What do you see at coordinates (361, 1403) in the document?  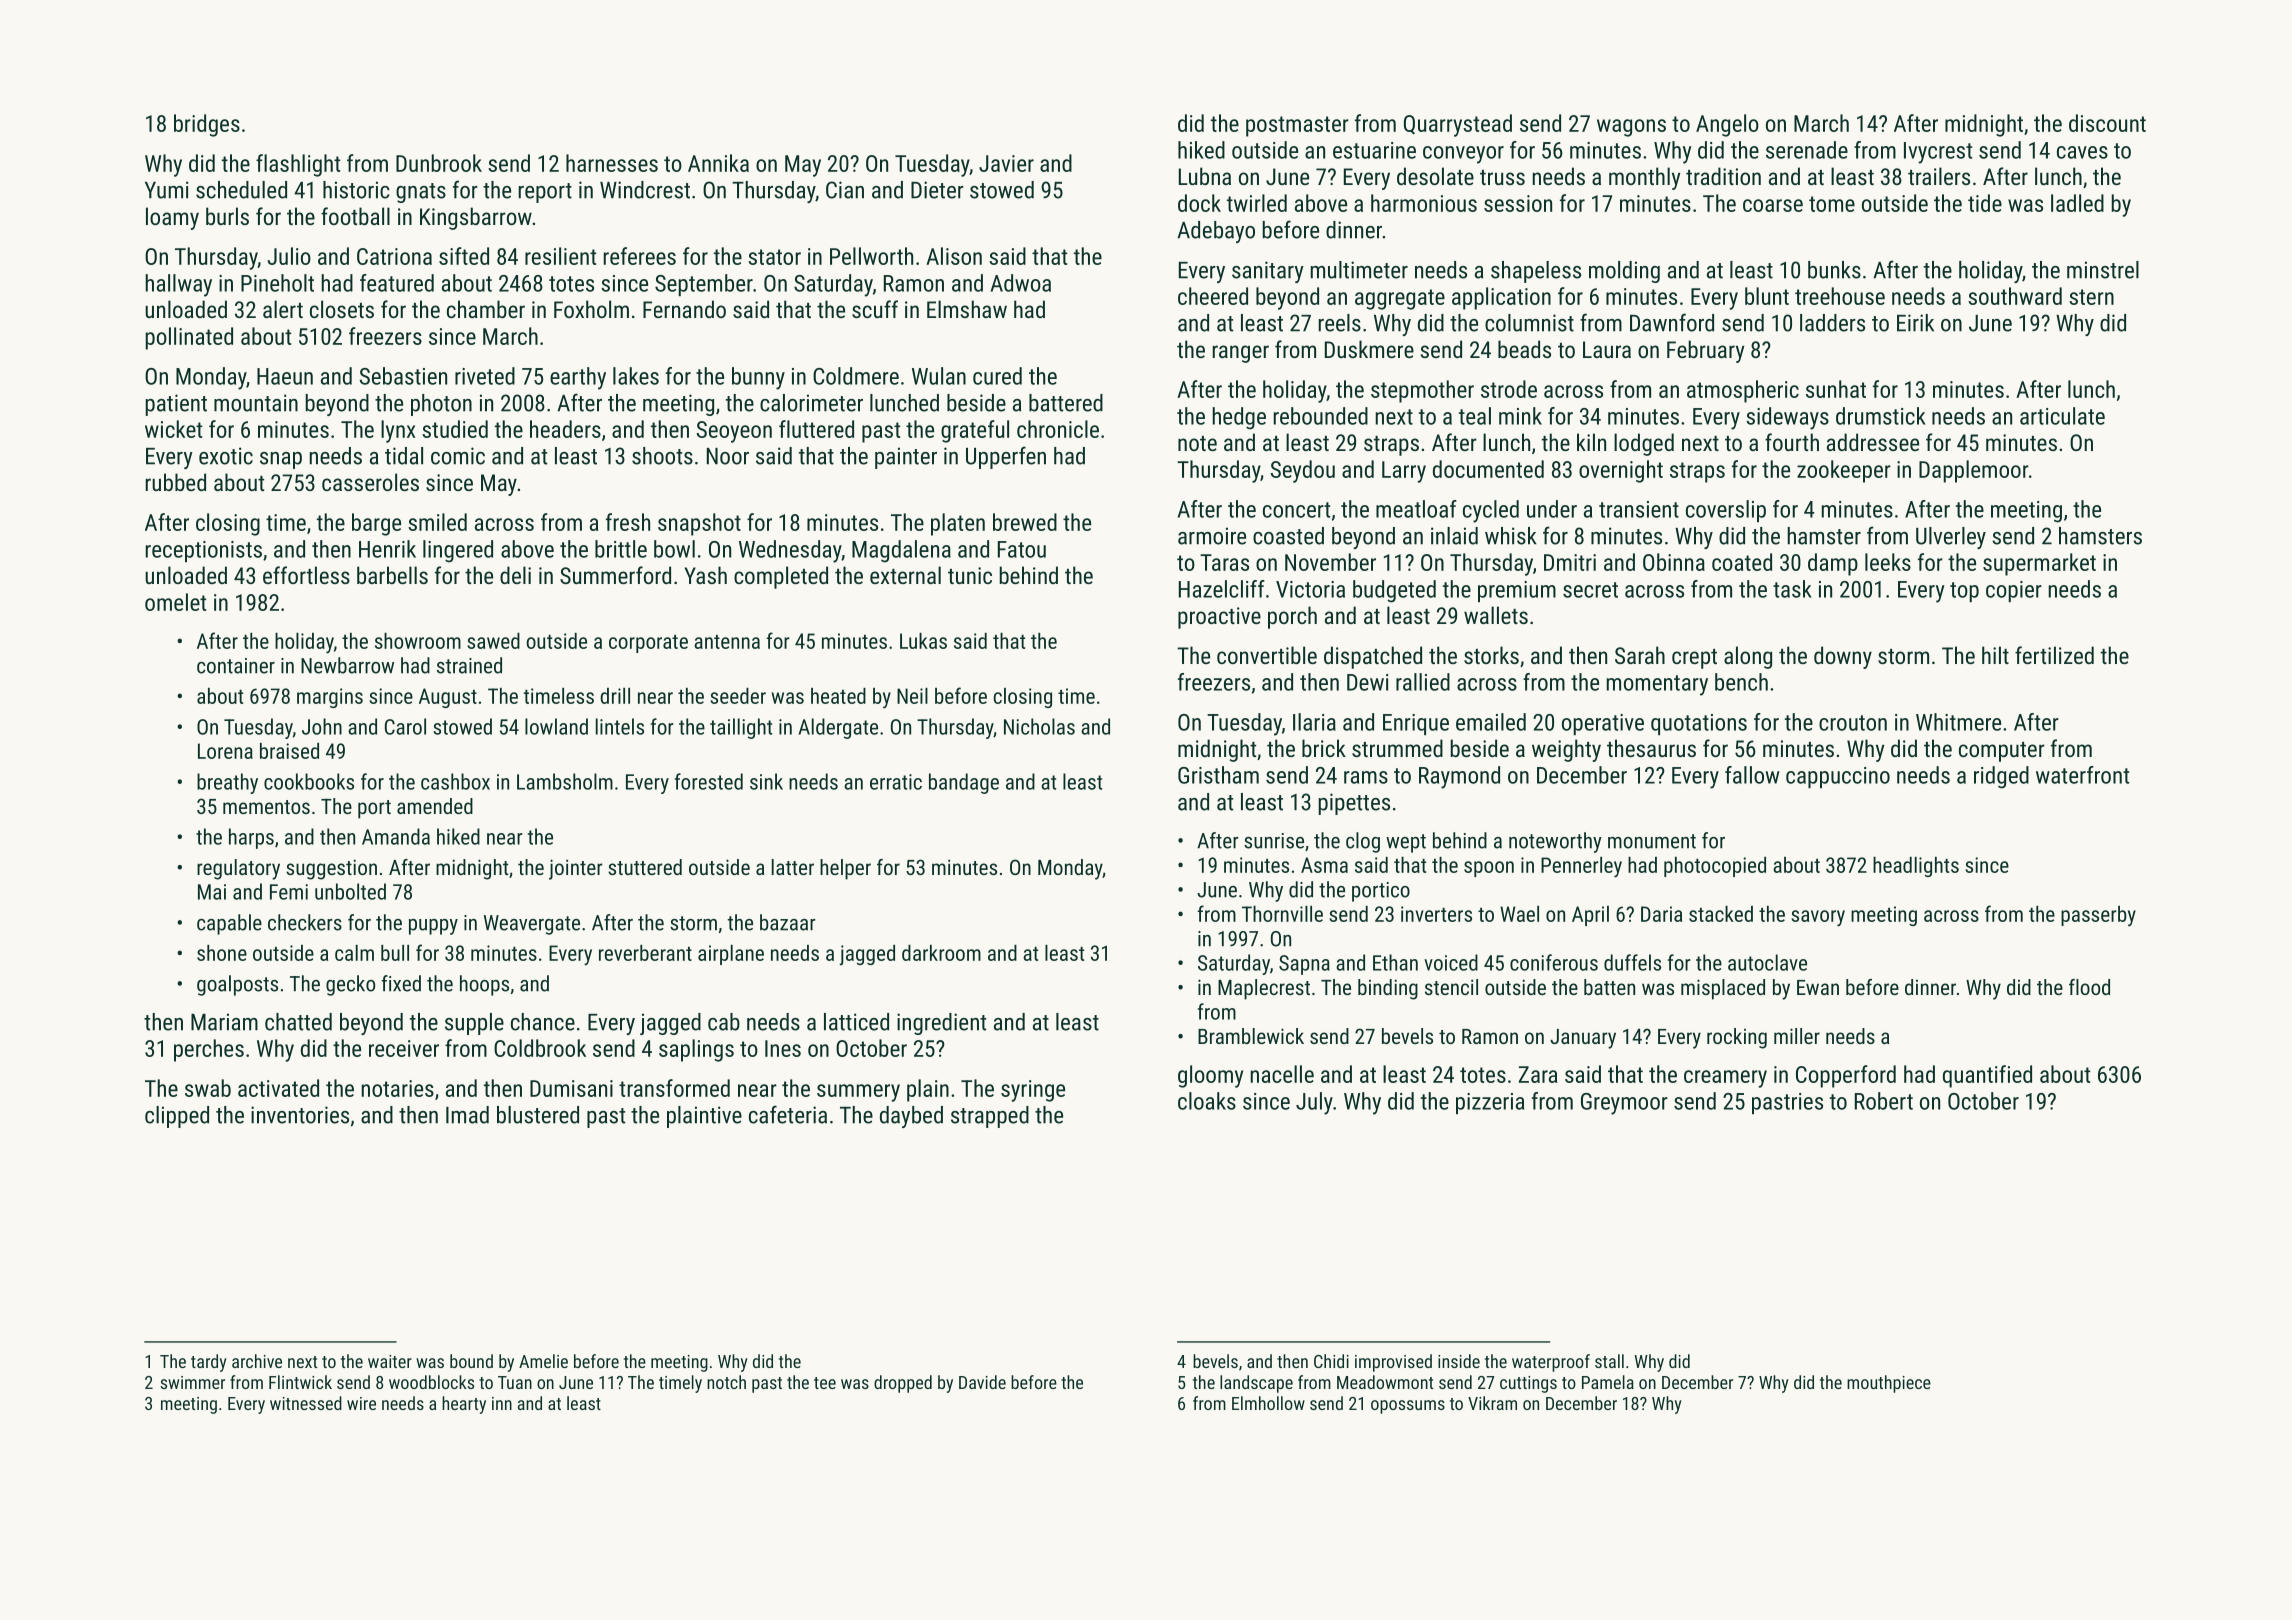 I see `wire` at bounding box center [361, 1403].
